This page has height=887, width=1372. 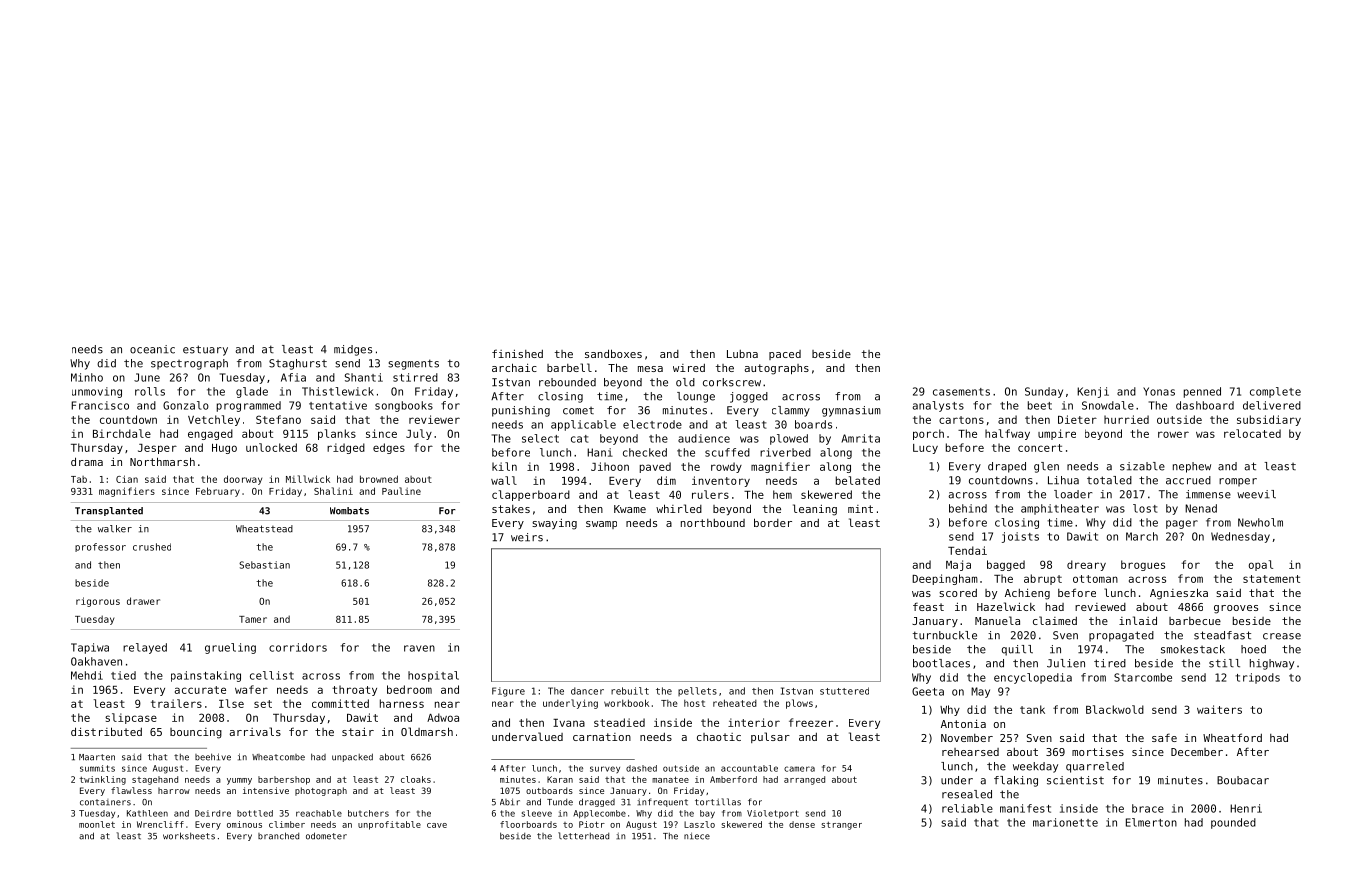 What do you see at coordinates (945, 635) in the page?
I see `turnbuckle` at bounding box center [945, 635].
